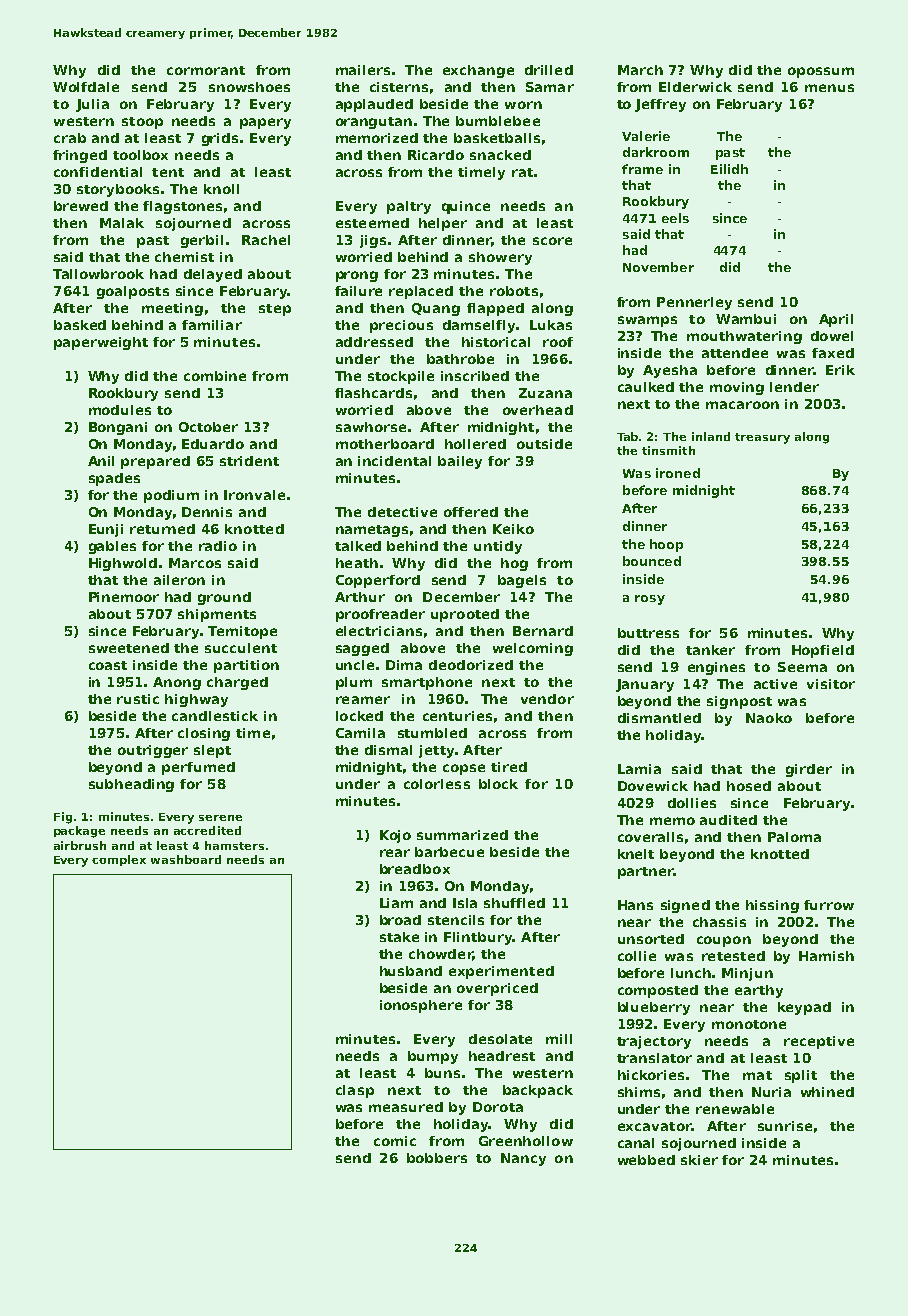  I want to click on clasp, so click(355, 1091).
